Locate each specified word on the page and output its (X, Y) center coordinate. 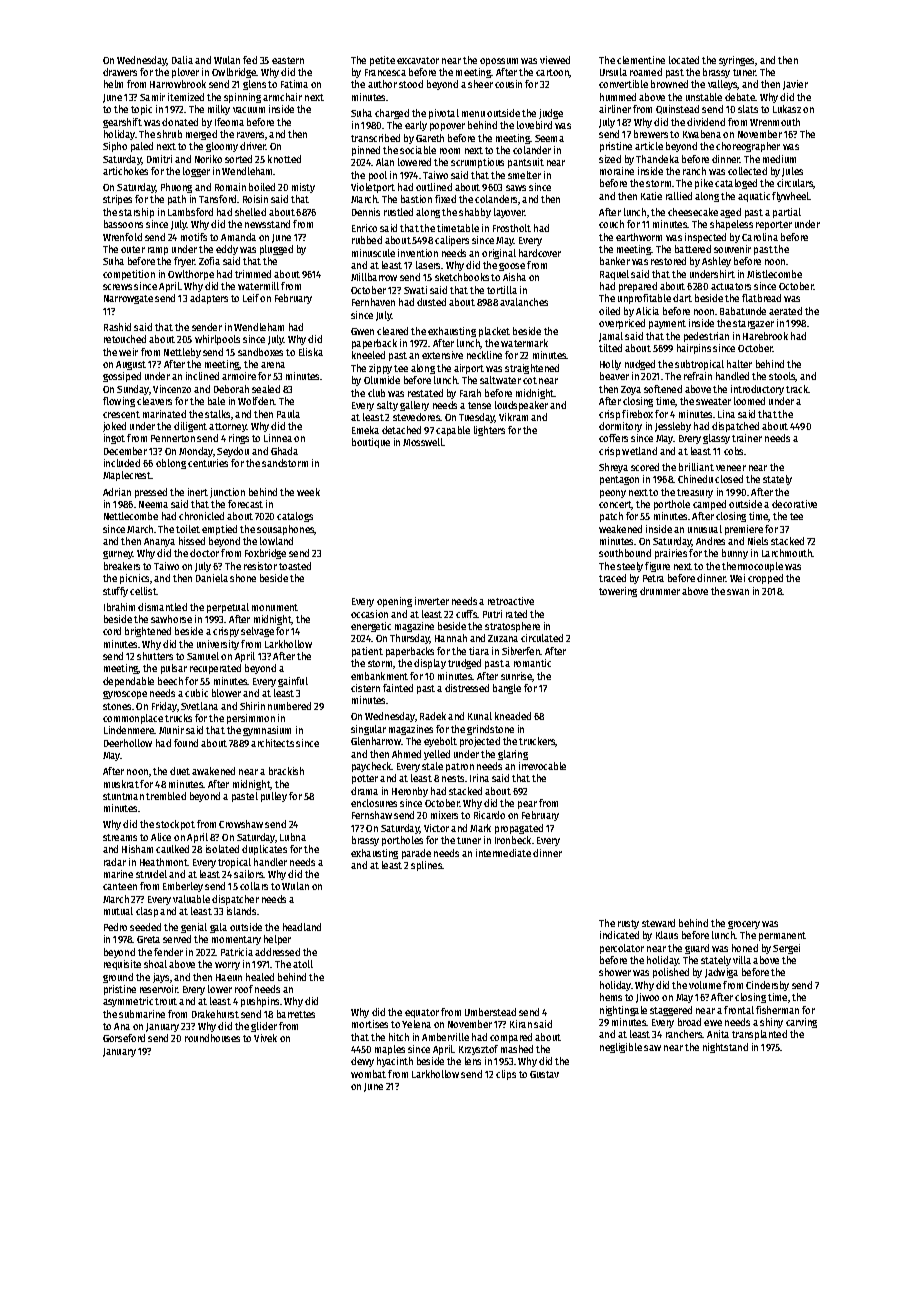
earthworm (639, 237)
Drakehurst (215, 1014)
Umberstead (490, 1012)
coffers (613, 438)
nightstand (725, 1048)
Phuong (176, 188)
